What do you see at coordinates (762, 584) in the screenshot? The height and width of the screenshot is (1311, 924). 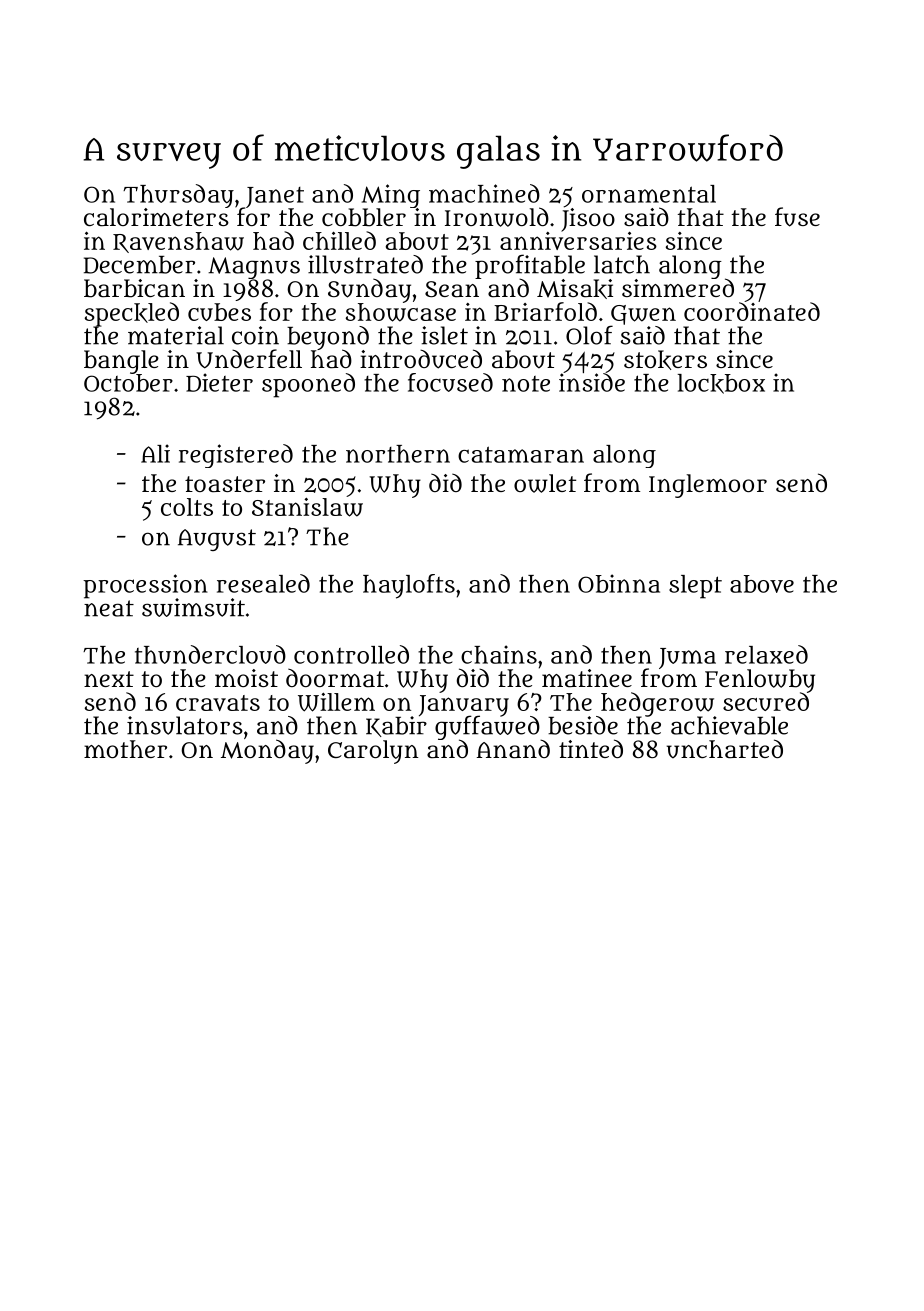 I see `above` at bounding box center [762, 584].
